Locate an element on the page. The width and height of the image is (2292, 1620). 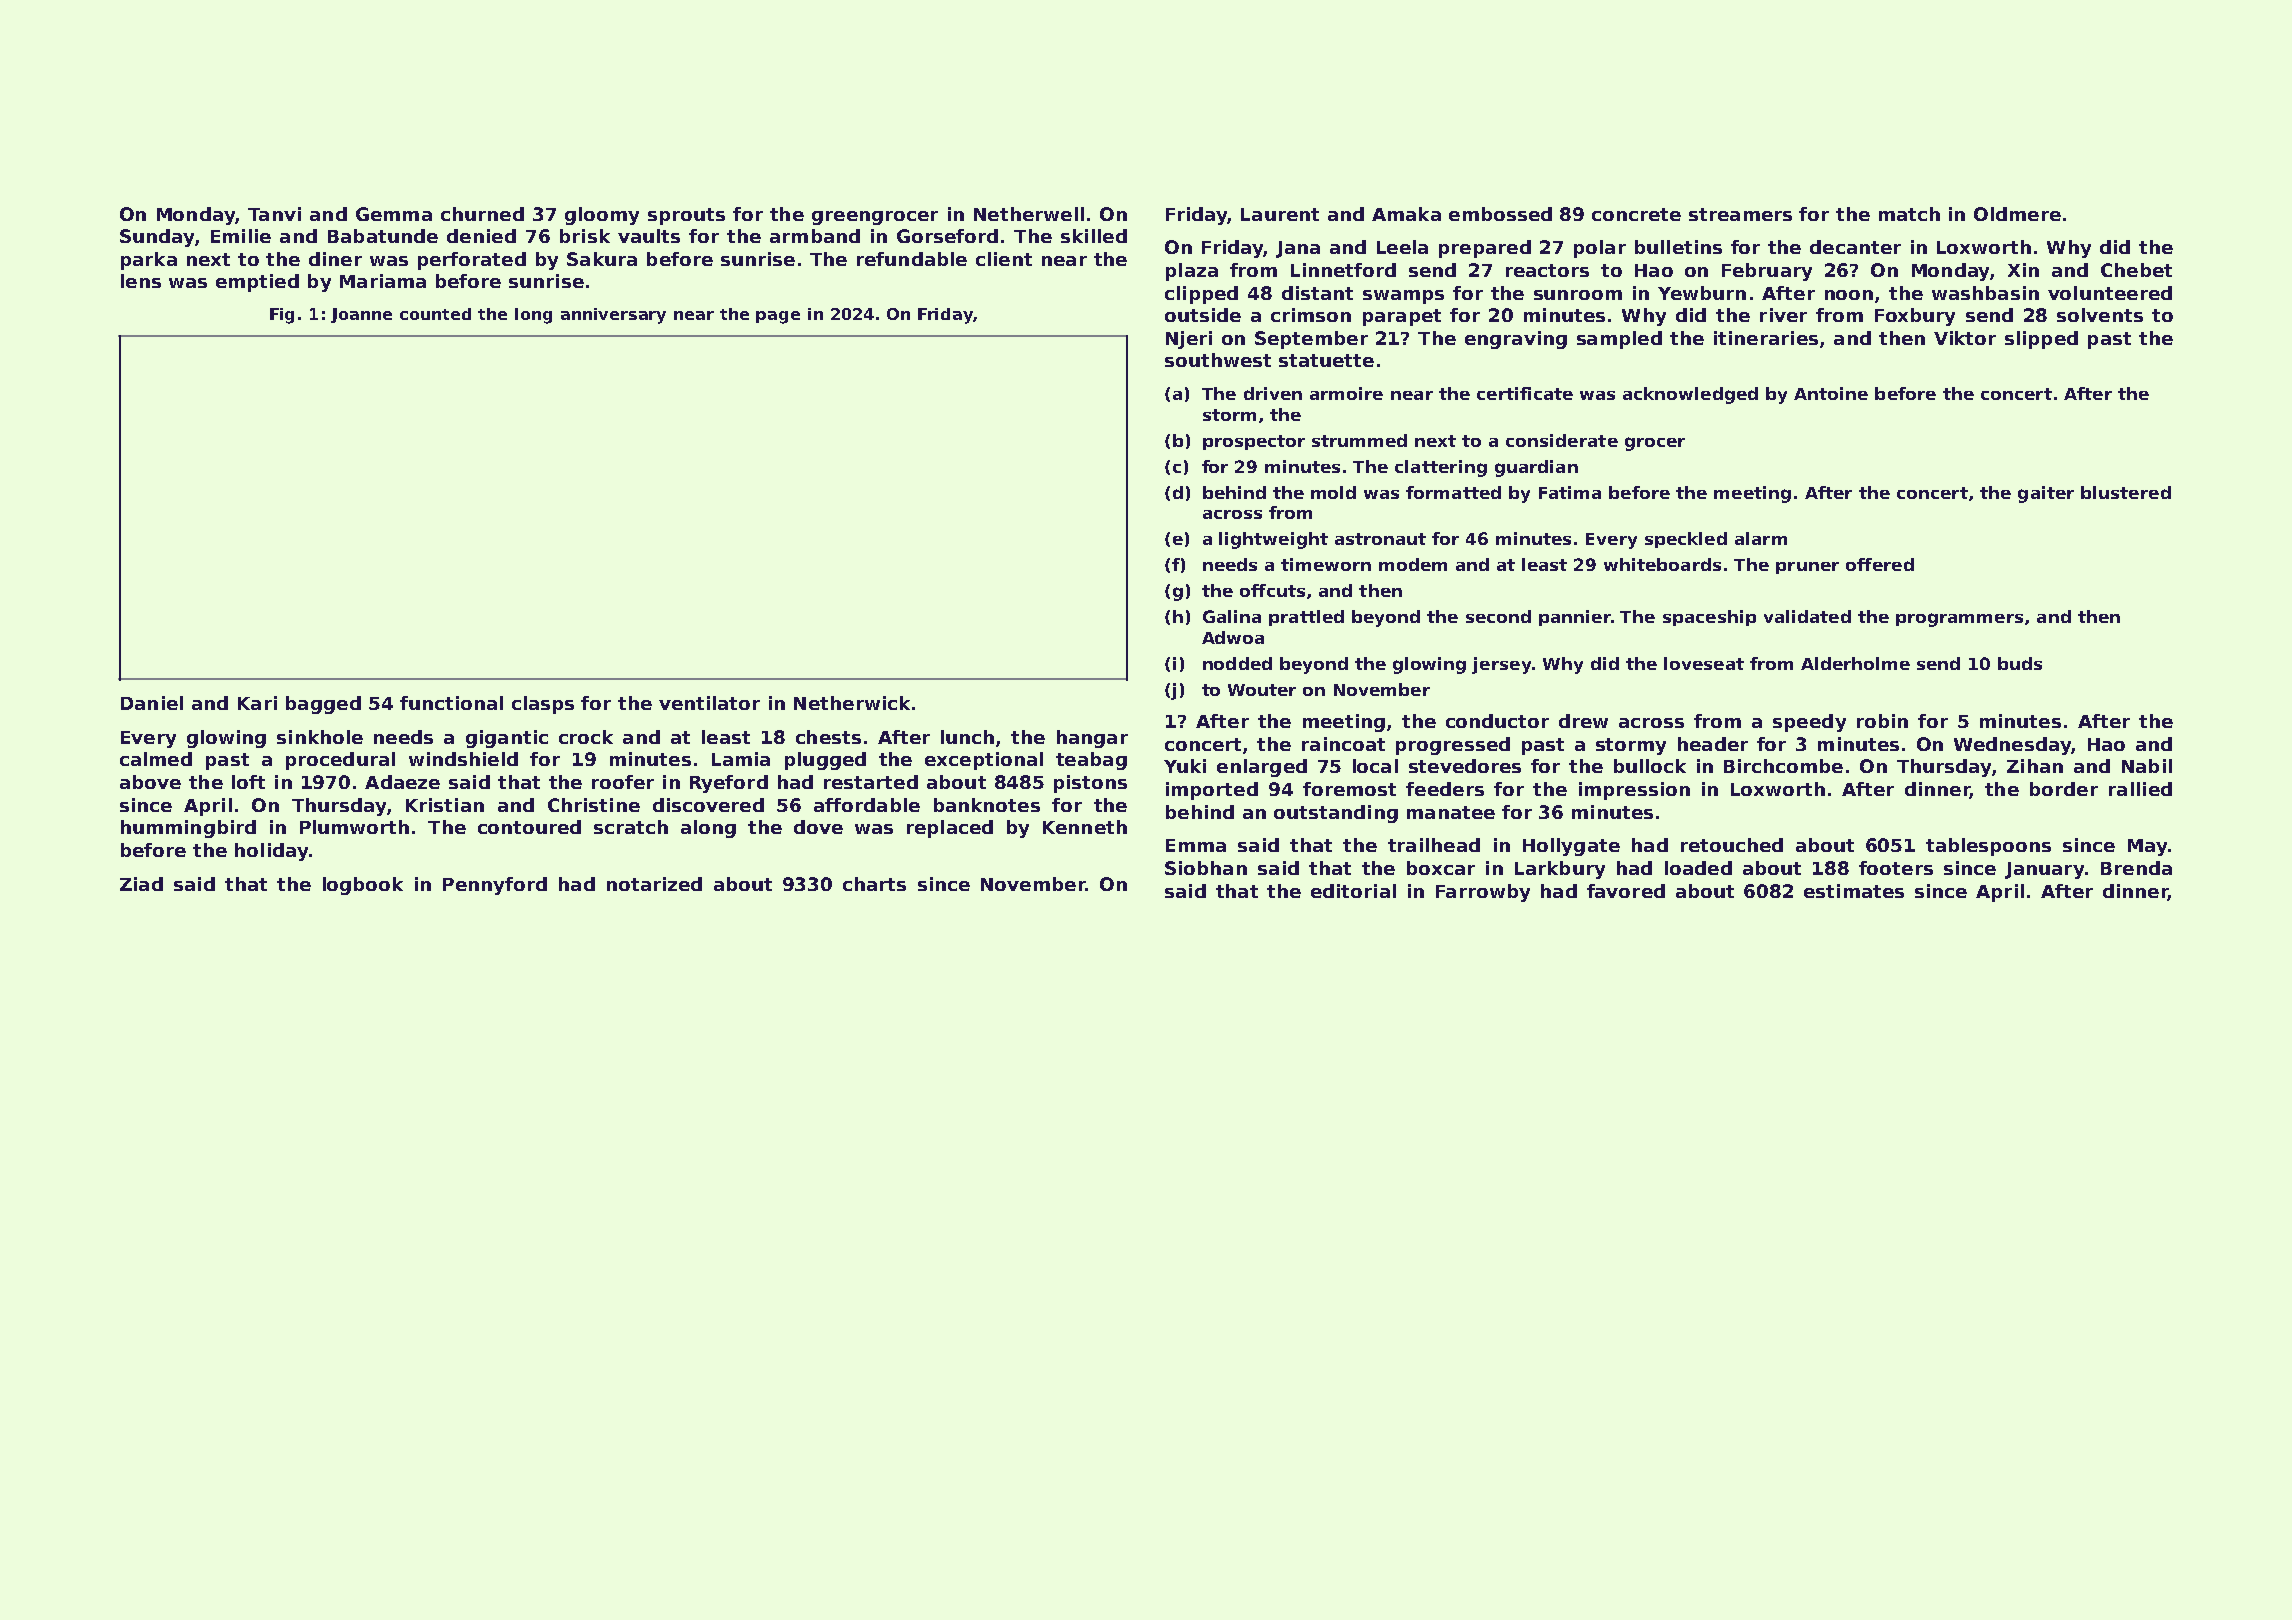
Fig is located at coordinates (282, 316).
